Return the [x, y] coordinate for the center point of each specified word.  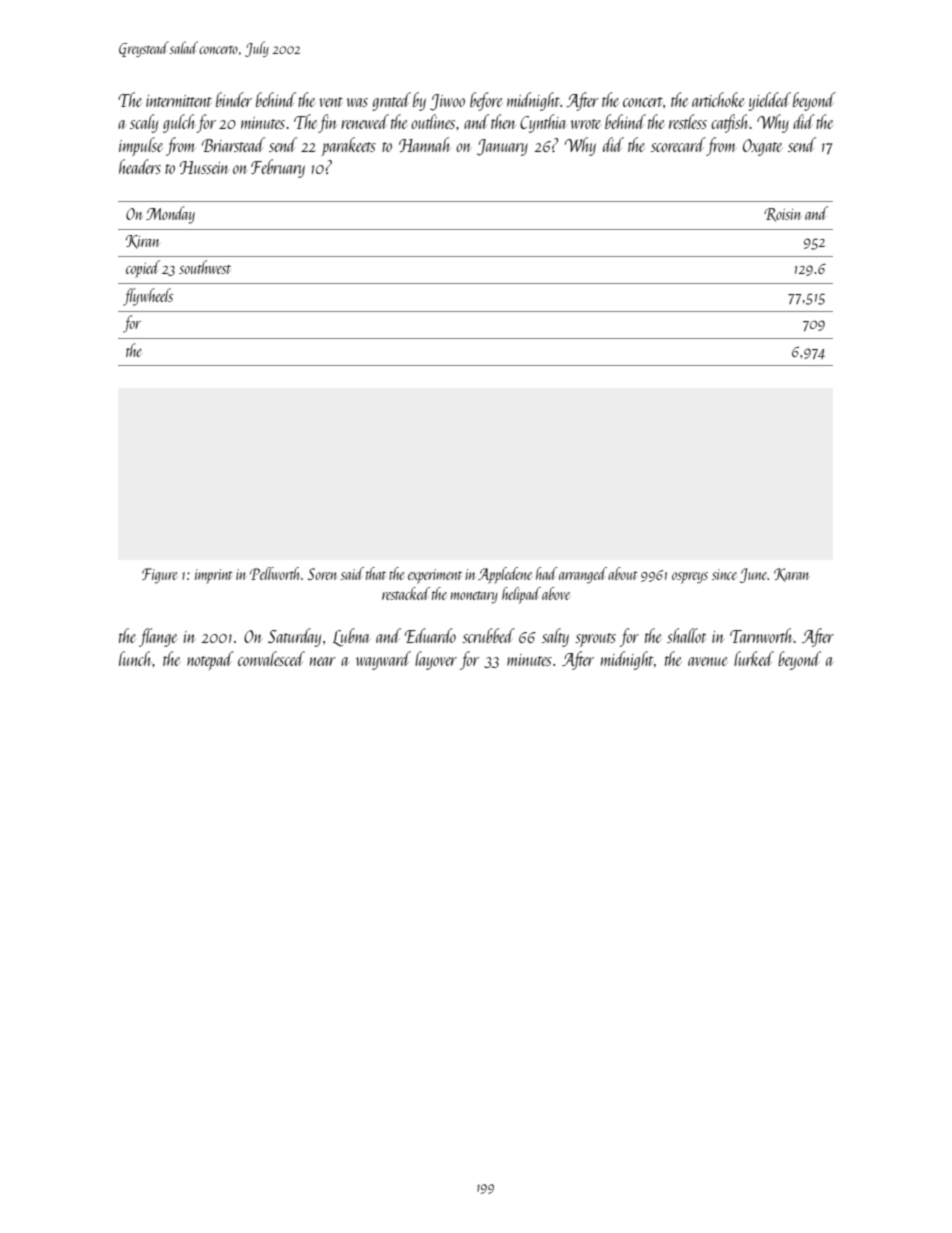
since [724, 574]
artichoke [718, 99]
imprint [214, 576]
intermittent [179, 101]
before [486, 101]
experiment [435, 576]
